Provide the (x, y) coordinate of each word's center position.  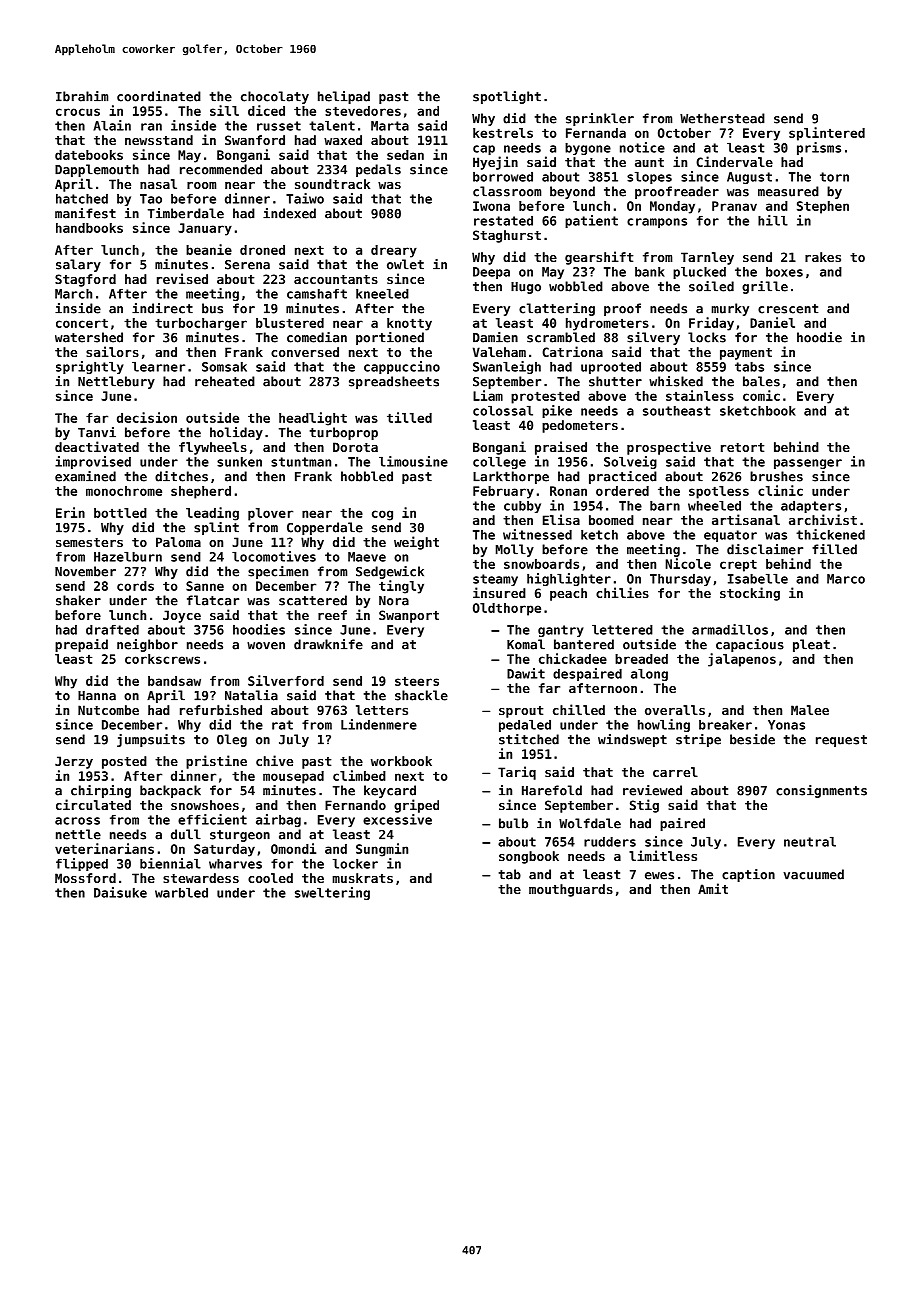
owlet (405, 264)
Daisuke (120, 892)
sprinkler (600, 119)
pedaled (525, 726)
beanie (209, 249)
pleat (811, 645)
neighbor (147, 645)
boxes (784, 272)
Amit (713, 888)
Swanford (255, 140)
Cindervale (734, 161)
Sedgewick (390, 572)
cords (135, 586)
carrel (675, 772)
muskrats (363, 878)
